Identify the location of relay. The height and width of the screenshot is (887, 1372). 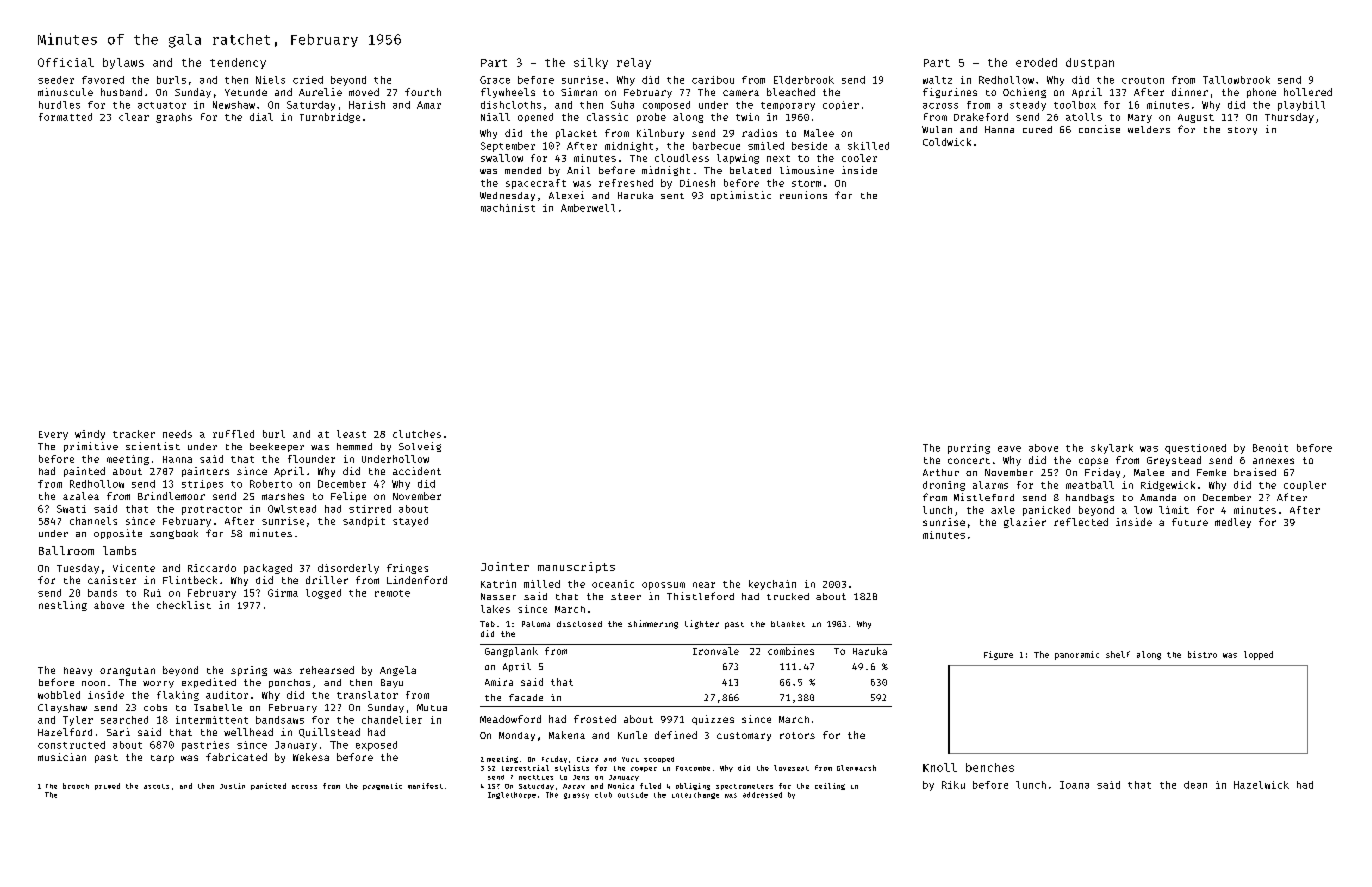
(634, 63).
